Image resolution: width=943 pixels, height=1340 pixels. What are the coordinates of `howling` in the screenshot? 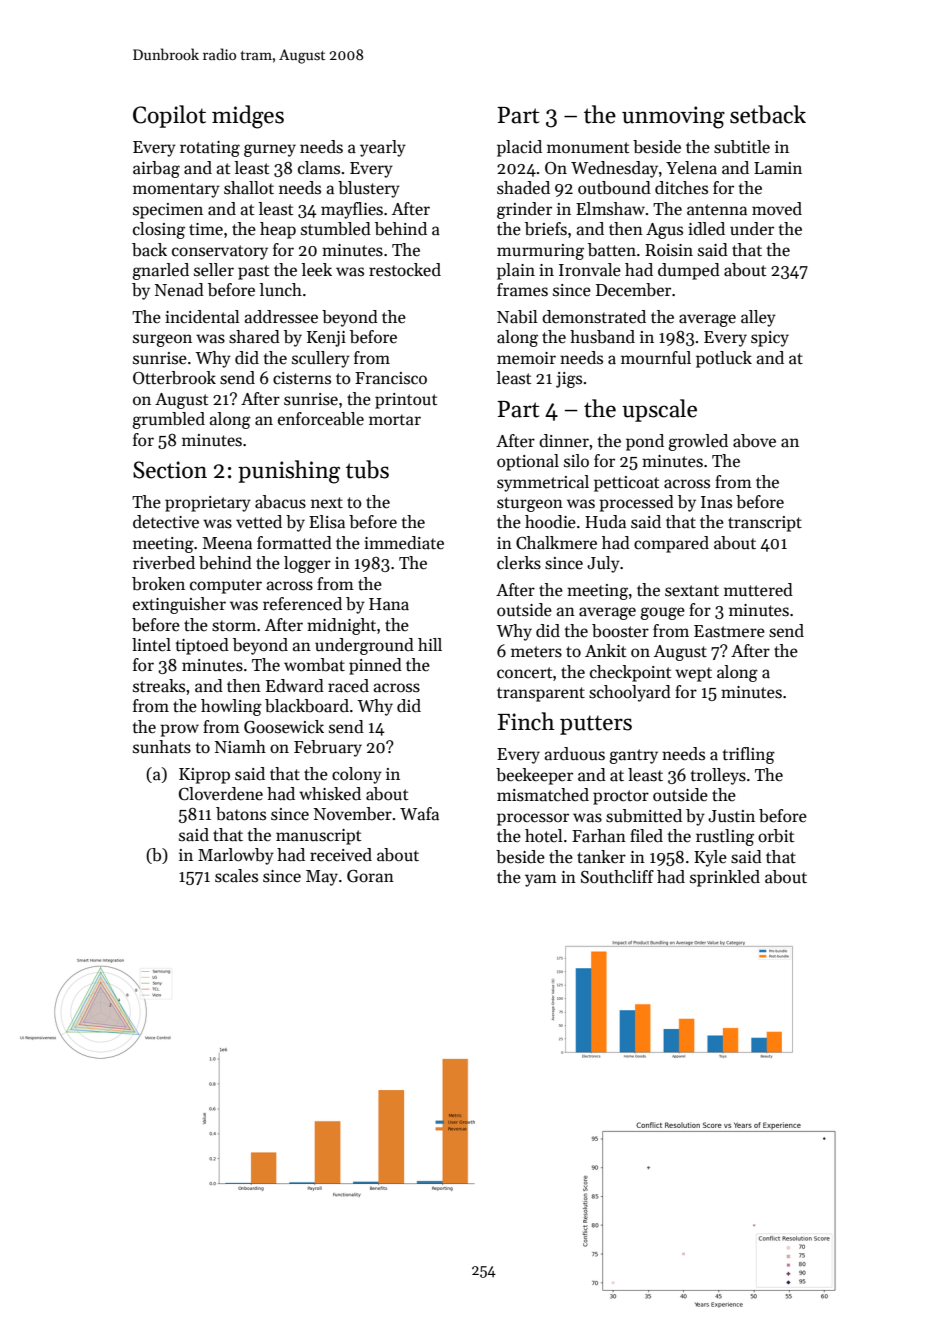 It's located at (231, 707).
